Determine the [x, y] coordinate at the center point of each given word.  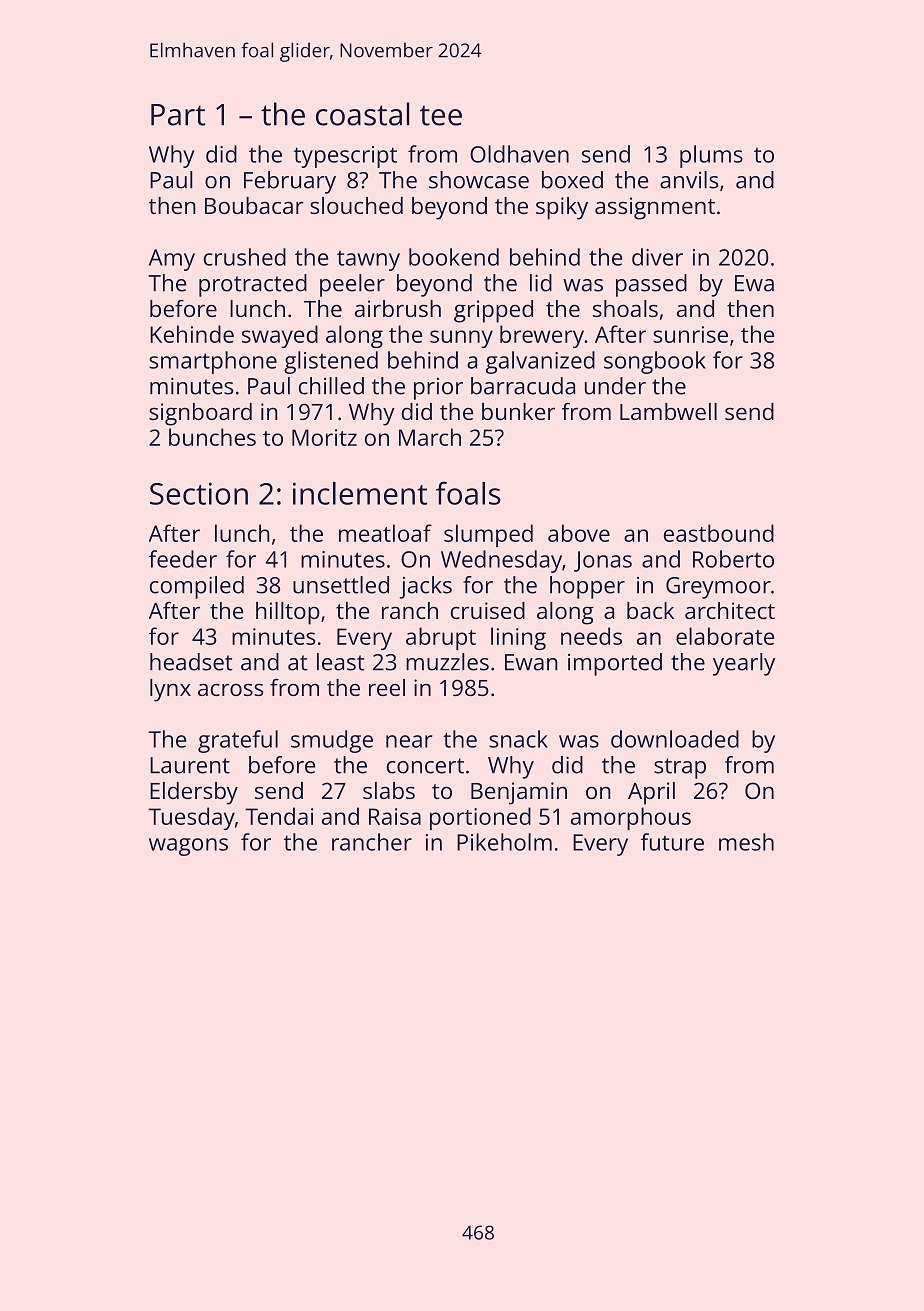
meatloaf [385, 533]
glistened [331, 362]
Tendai [279, 816]
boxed [572, 180]
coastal [362, 114]
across [230, 689]
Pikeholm [504, 842]
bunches [212, 437]
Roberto [733, 559]
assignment [655, 208]
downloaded [675, 739]
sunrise [690, 334]
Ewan [531, 662]
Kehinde [192, 334]
